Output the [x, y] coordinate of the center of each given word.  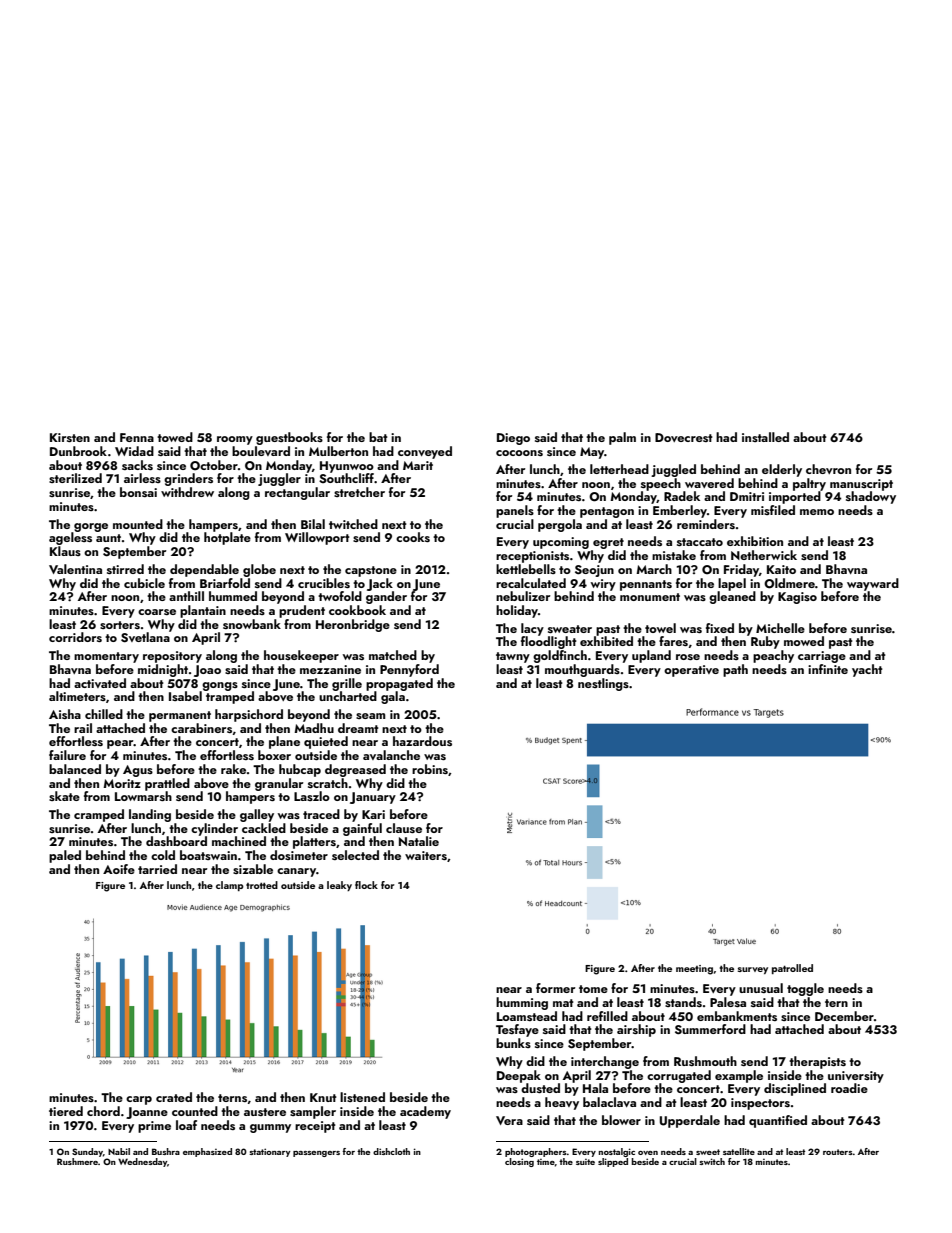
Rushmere [77, 1161]
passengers [316, 1154]
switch [712, 1161]
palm [622, 438]
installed [765, 437]
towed [175, 437]
